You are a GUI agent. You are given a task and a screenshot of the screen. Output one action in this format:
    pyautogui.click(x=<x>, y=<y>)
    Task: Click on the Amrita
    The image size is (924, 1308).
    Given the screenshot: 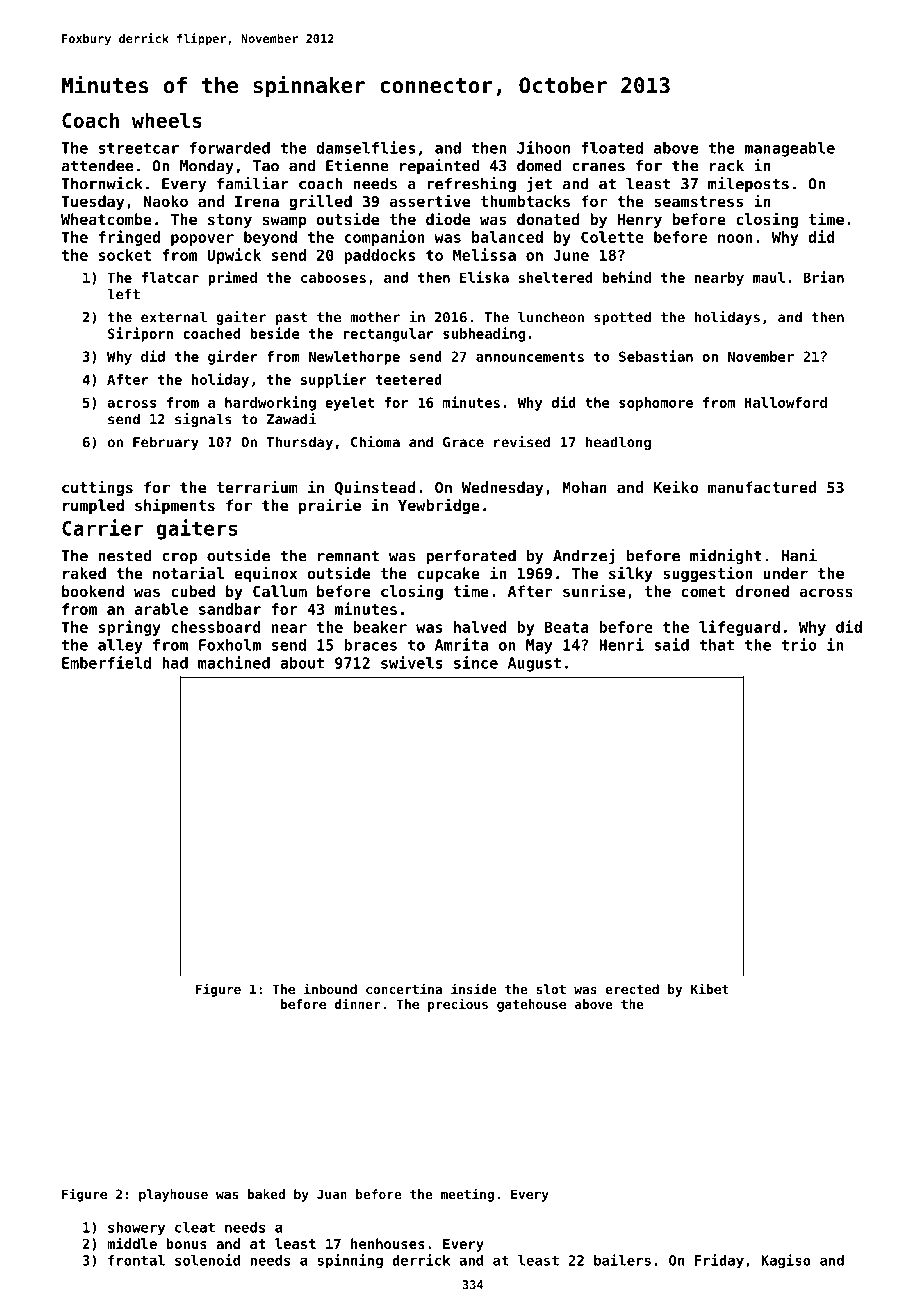 What is the action you would take?
    pyautogui.click(x=461, y=644)
